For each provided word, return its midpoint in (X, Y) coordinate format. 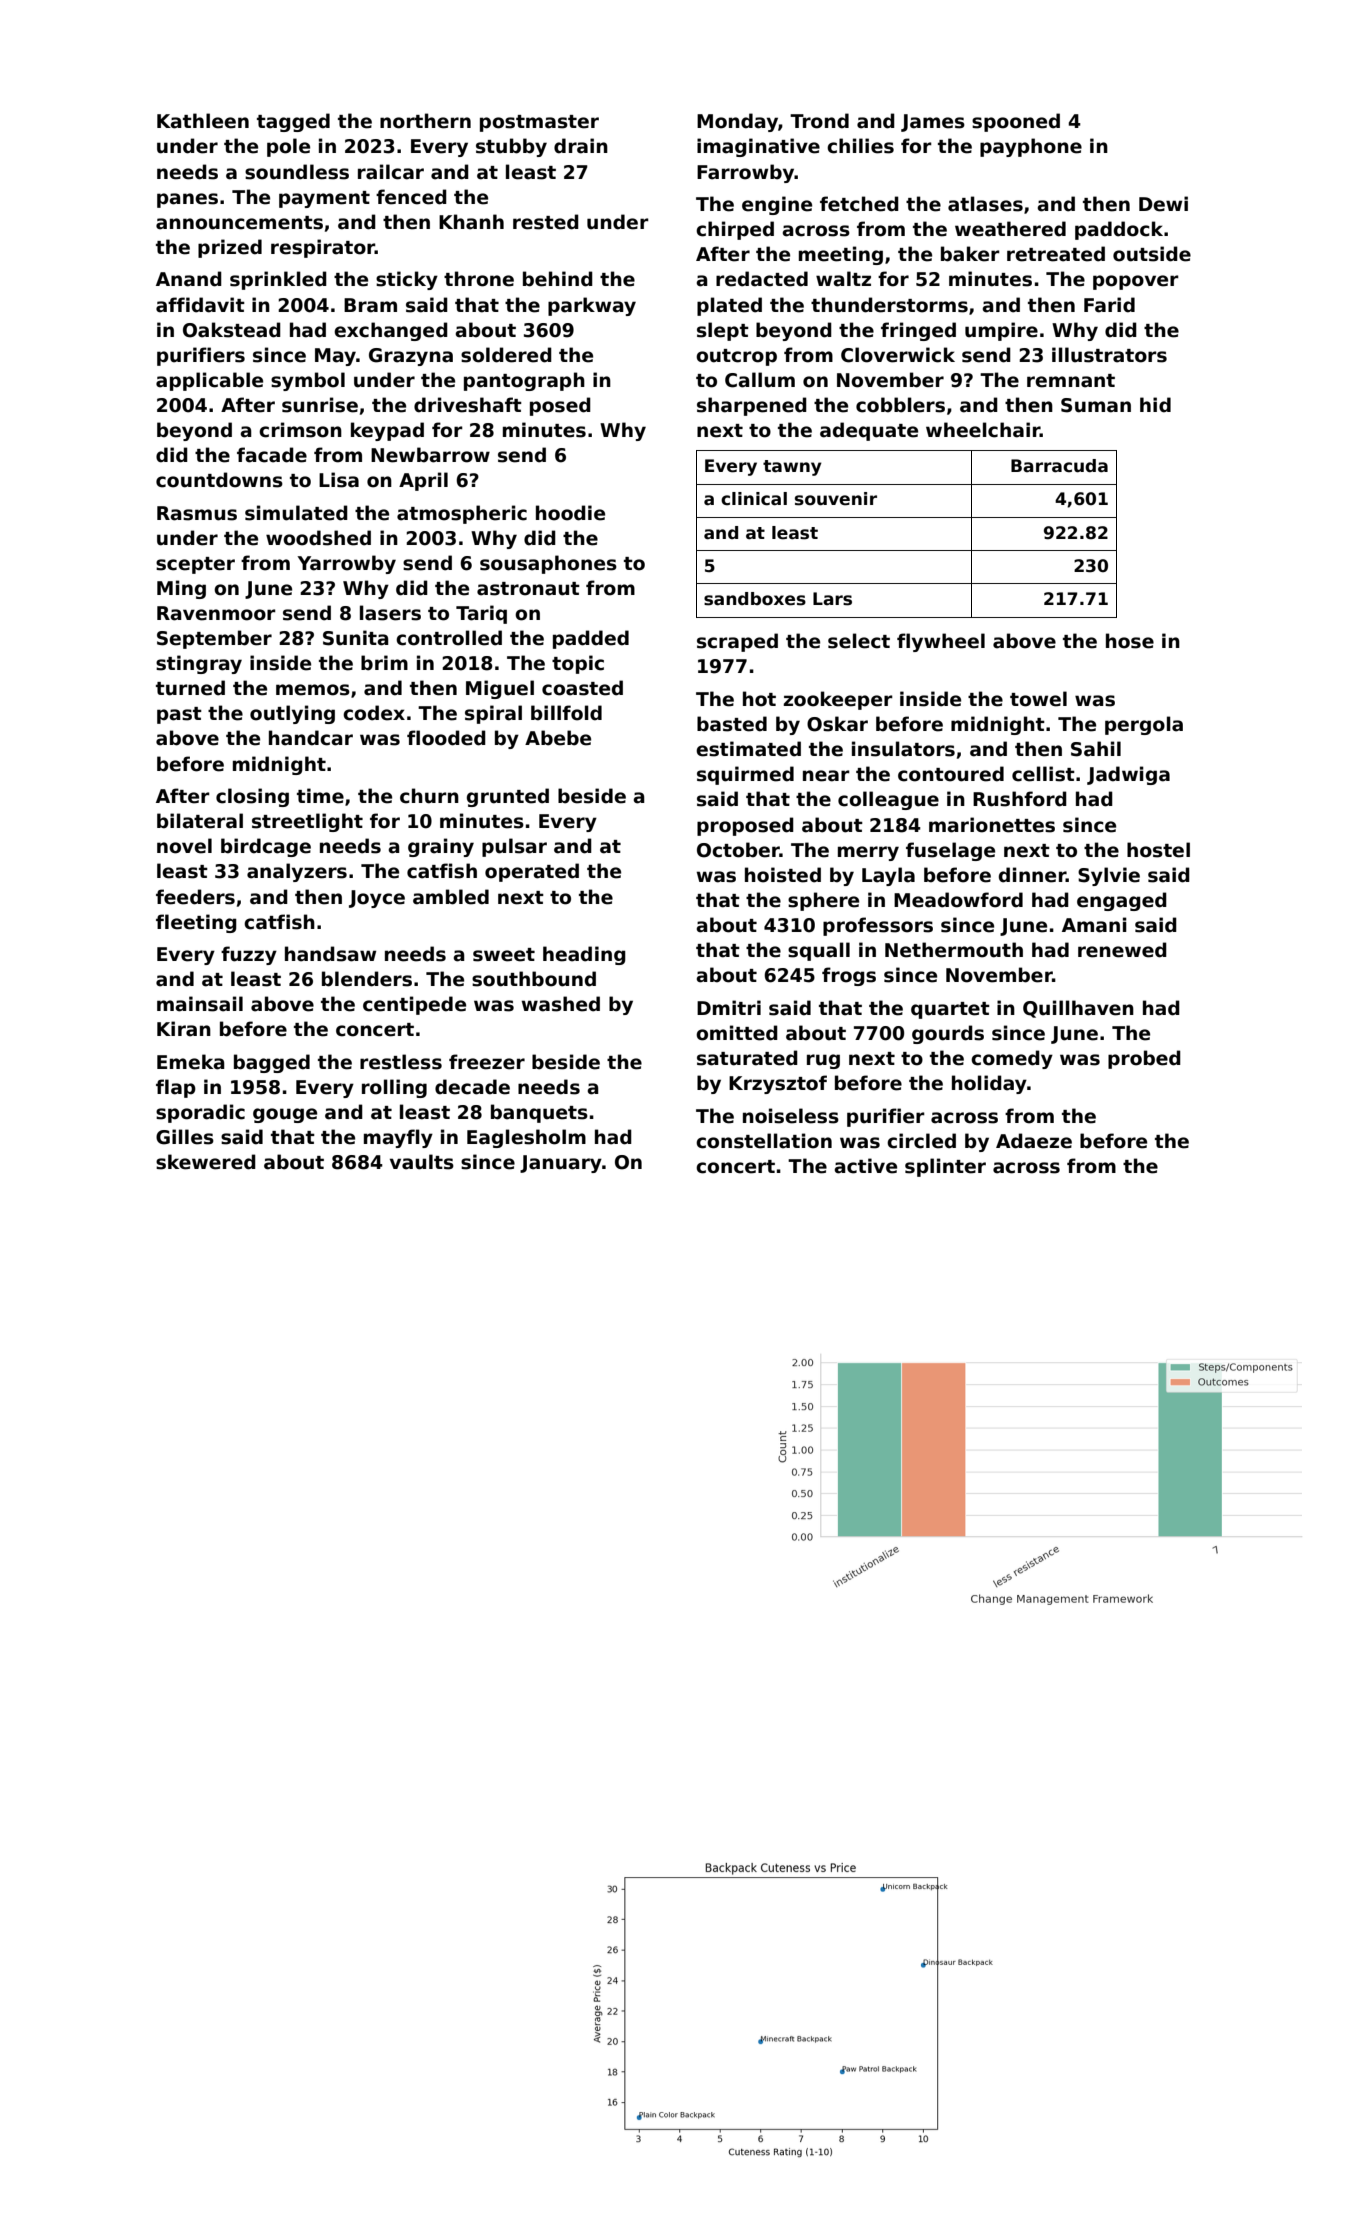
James (933, 123)
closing (252, 797)
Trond (819, 121)
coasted (582, 688)
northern (425, 121)
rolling (394, 1088)
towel (1038, 699)
